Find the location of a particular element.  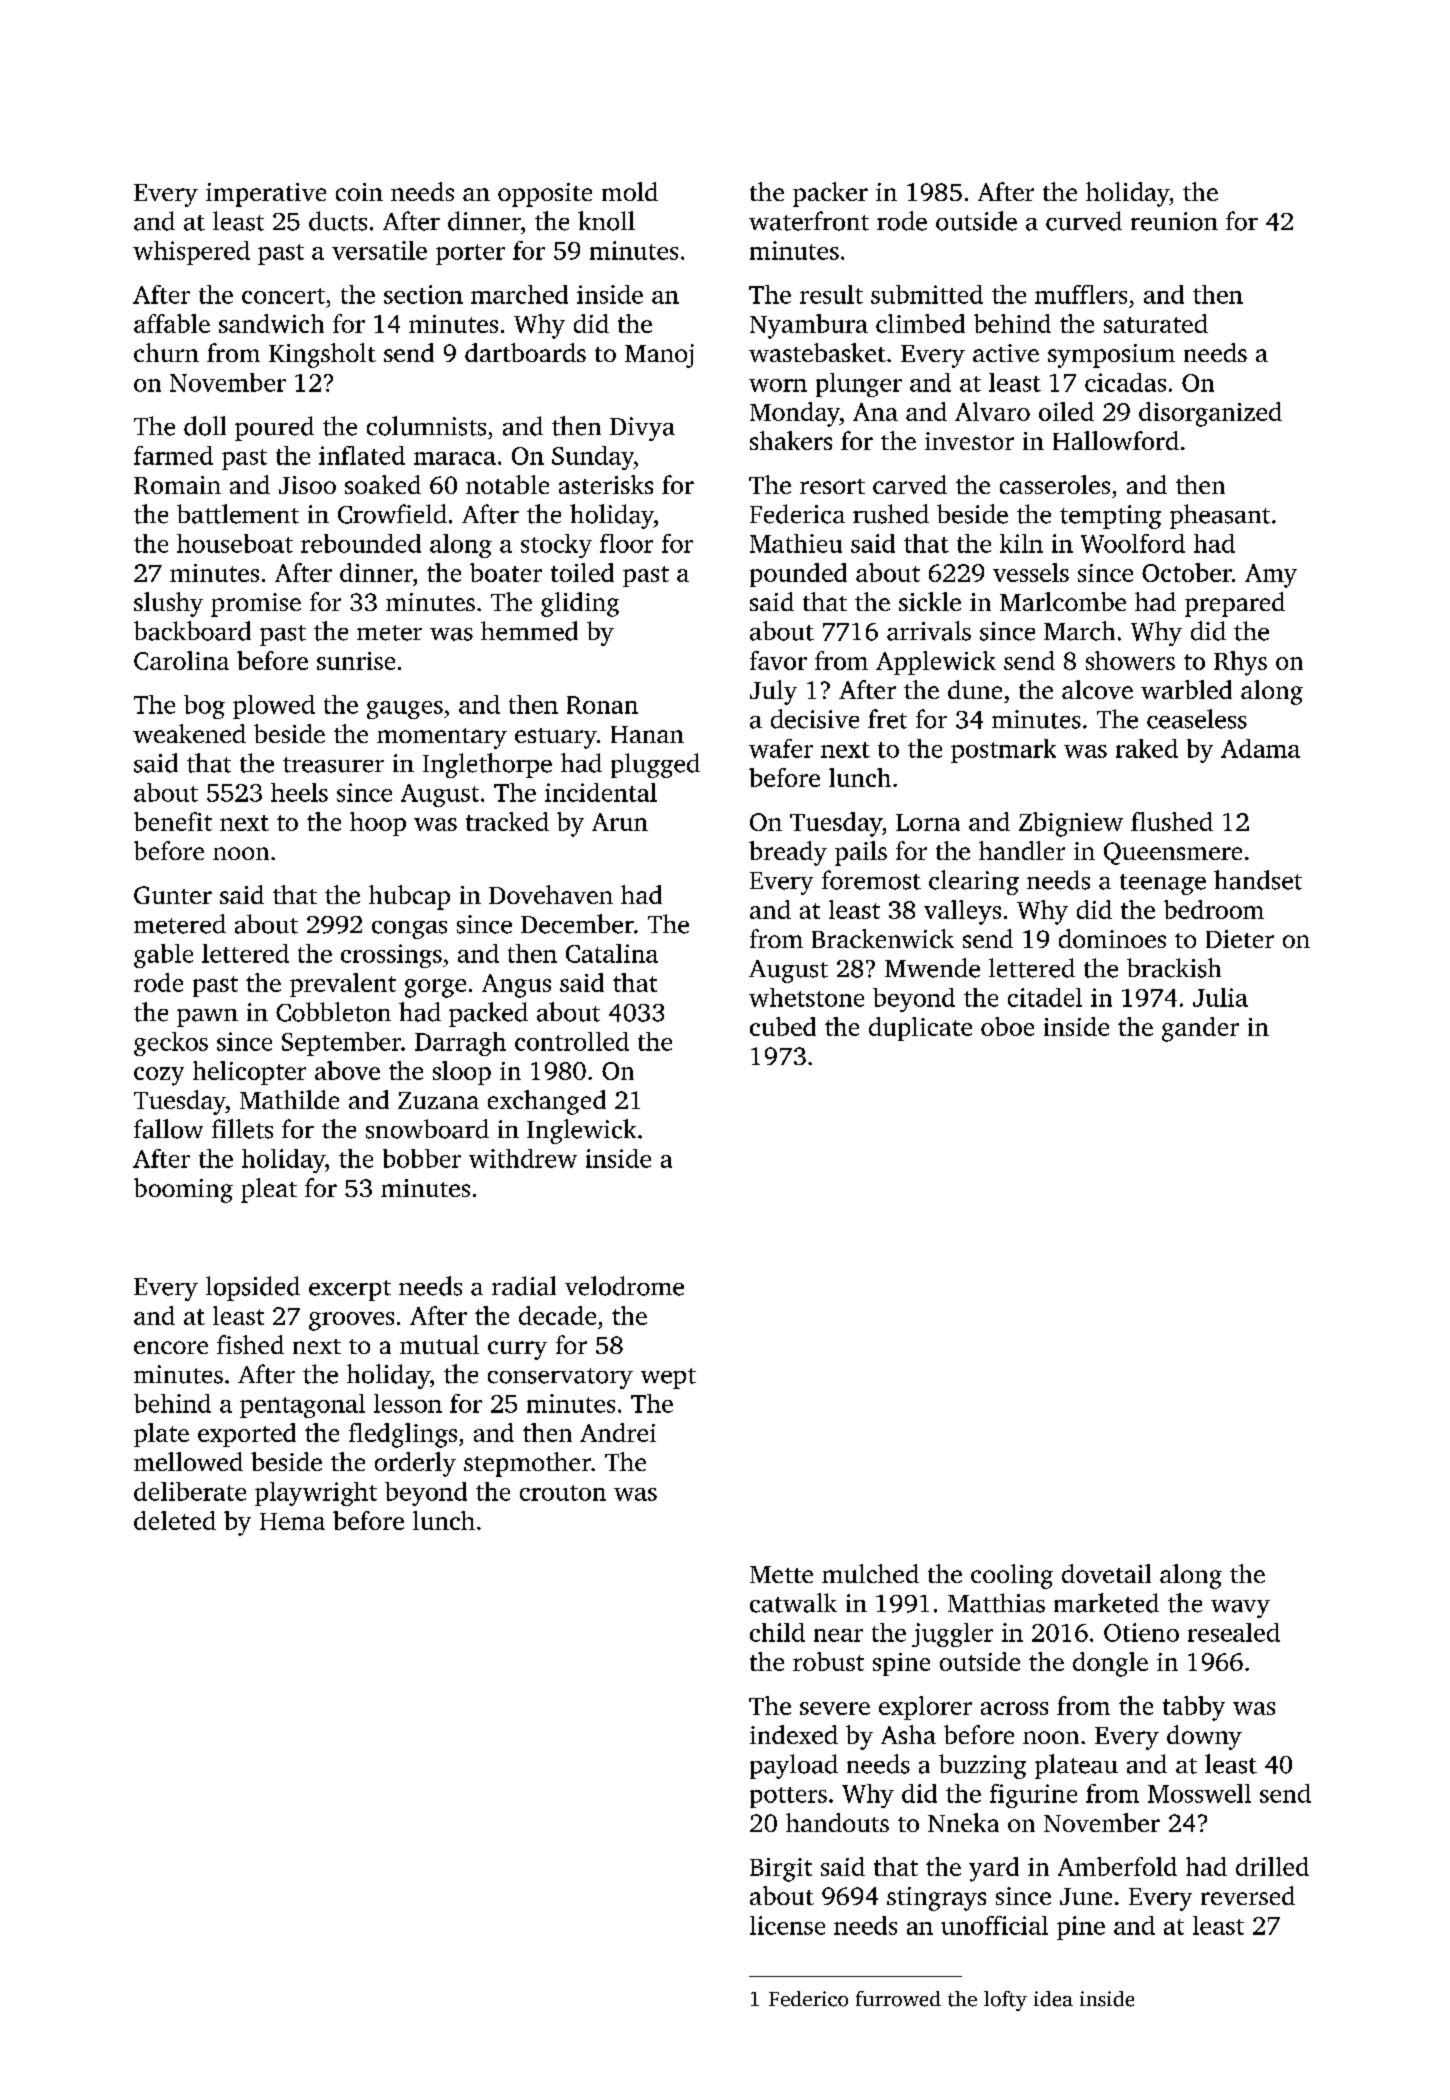

license is located at coordinates (787, 1925).
